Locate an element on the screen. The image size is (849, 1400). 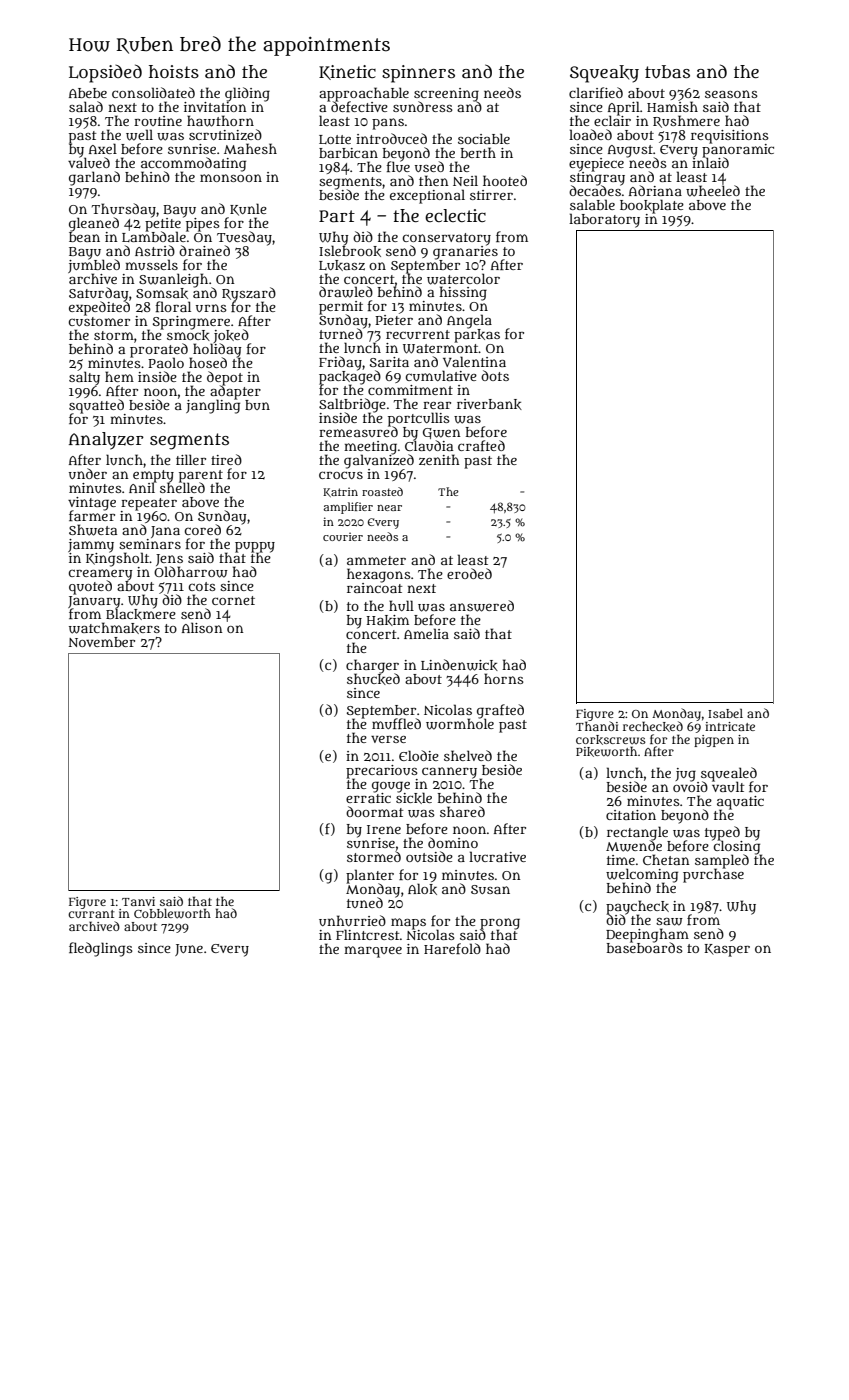
flue is located at coordinates (398, 167).
